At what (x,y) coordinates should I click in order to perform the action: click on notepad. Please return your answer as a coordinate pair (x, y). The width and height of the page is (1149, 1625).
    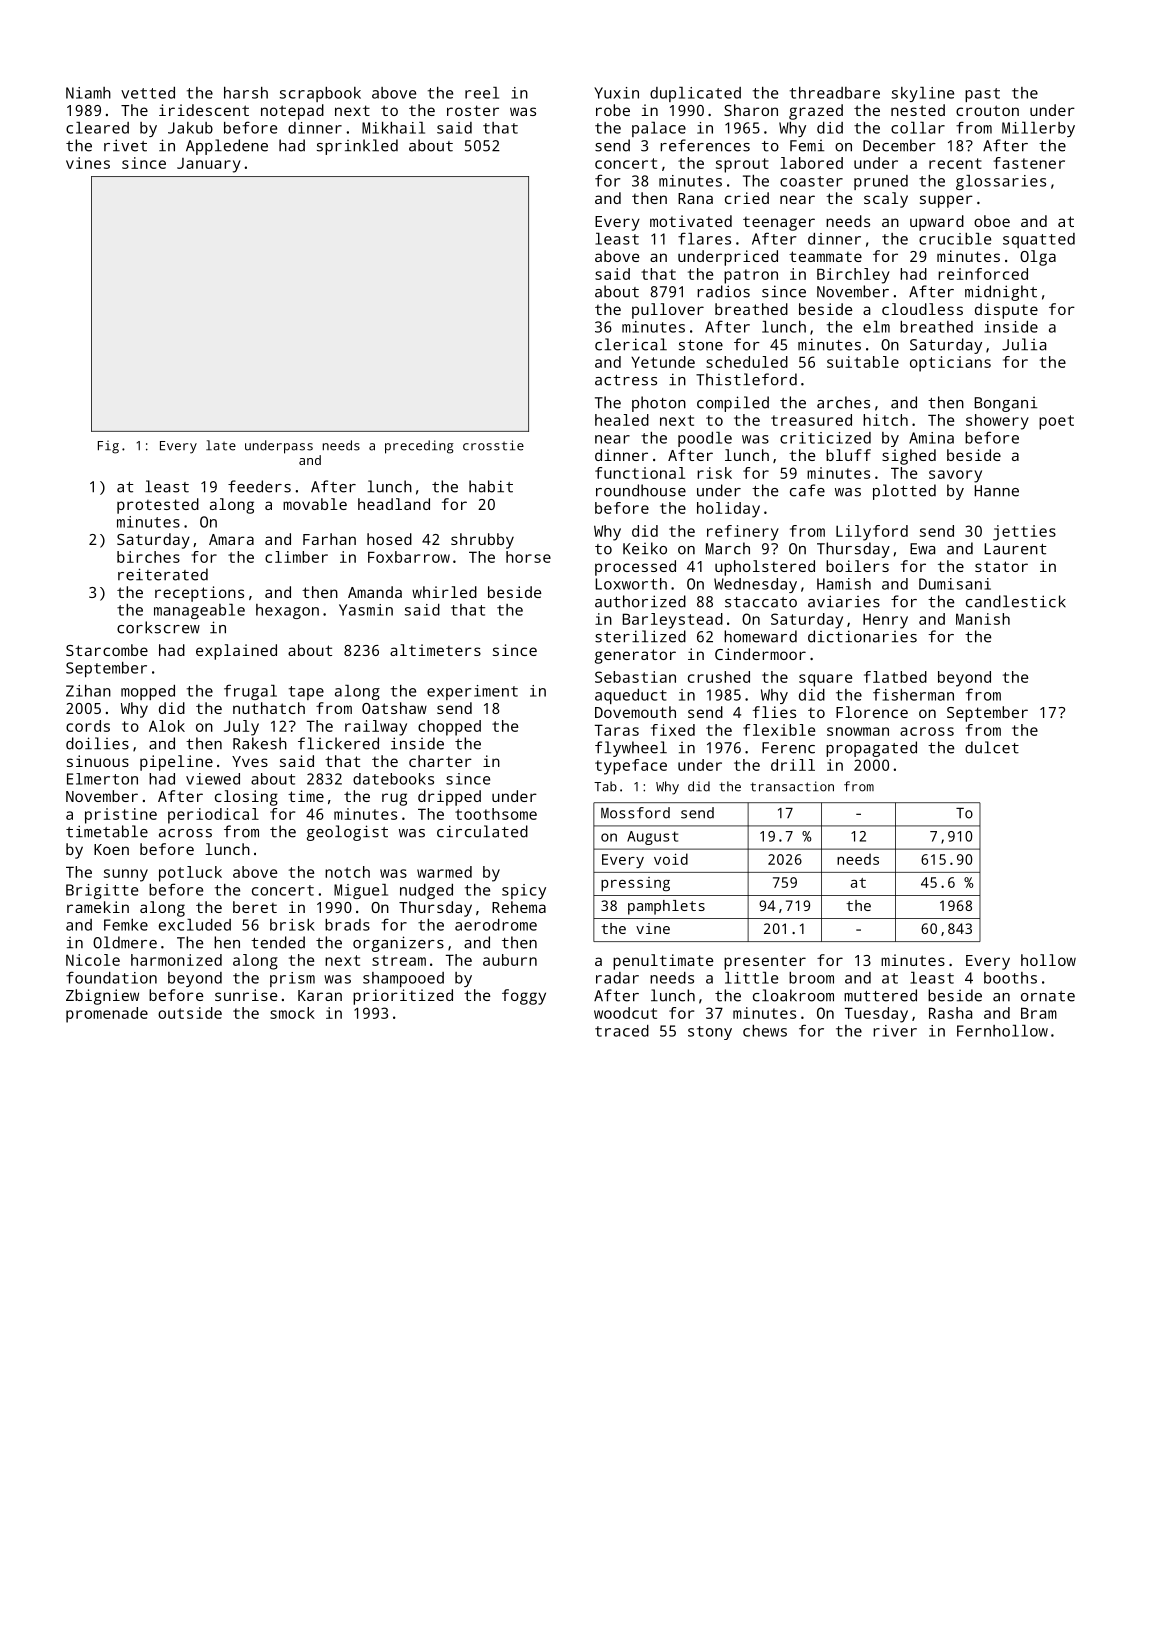
    Looking at the image, I should click on (292, 112).
